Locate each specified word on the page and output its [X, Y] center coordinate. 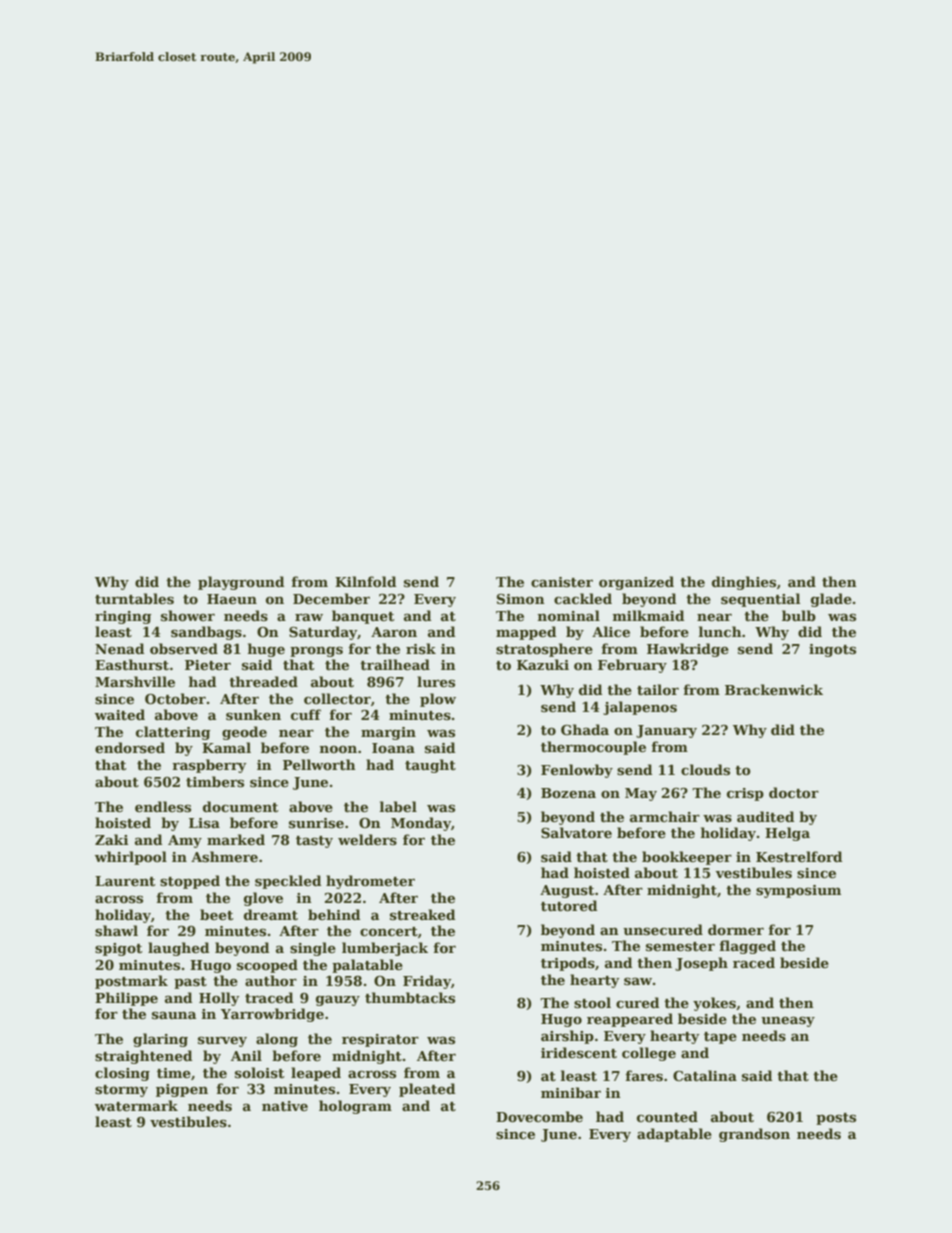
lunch [720, 631]
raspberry [209, 766]
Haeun [232, 599]
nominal [569, 615]
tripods [568, 964]
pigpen [182, 1090]
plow [438, 700]
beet [216, 914]
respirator [380, 1040]
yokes [714, 1004]
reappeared [630, 1020]
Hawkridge [688, 650]
